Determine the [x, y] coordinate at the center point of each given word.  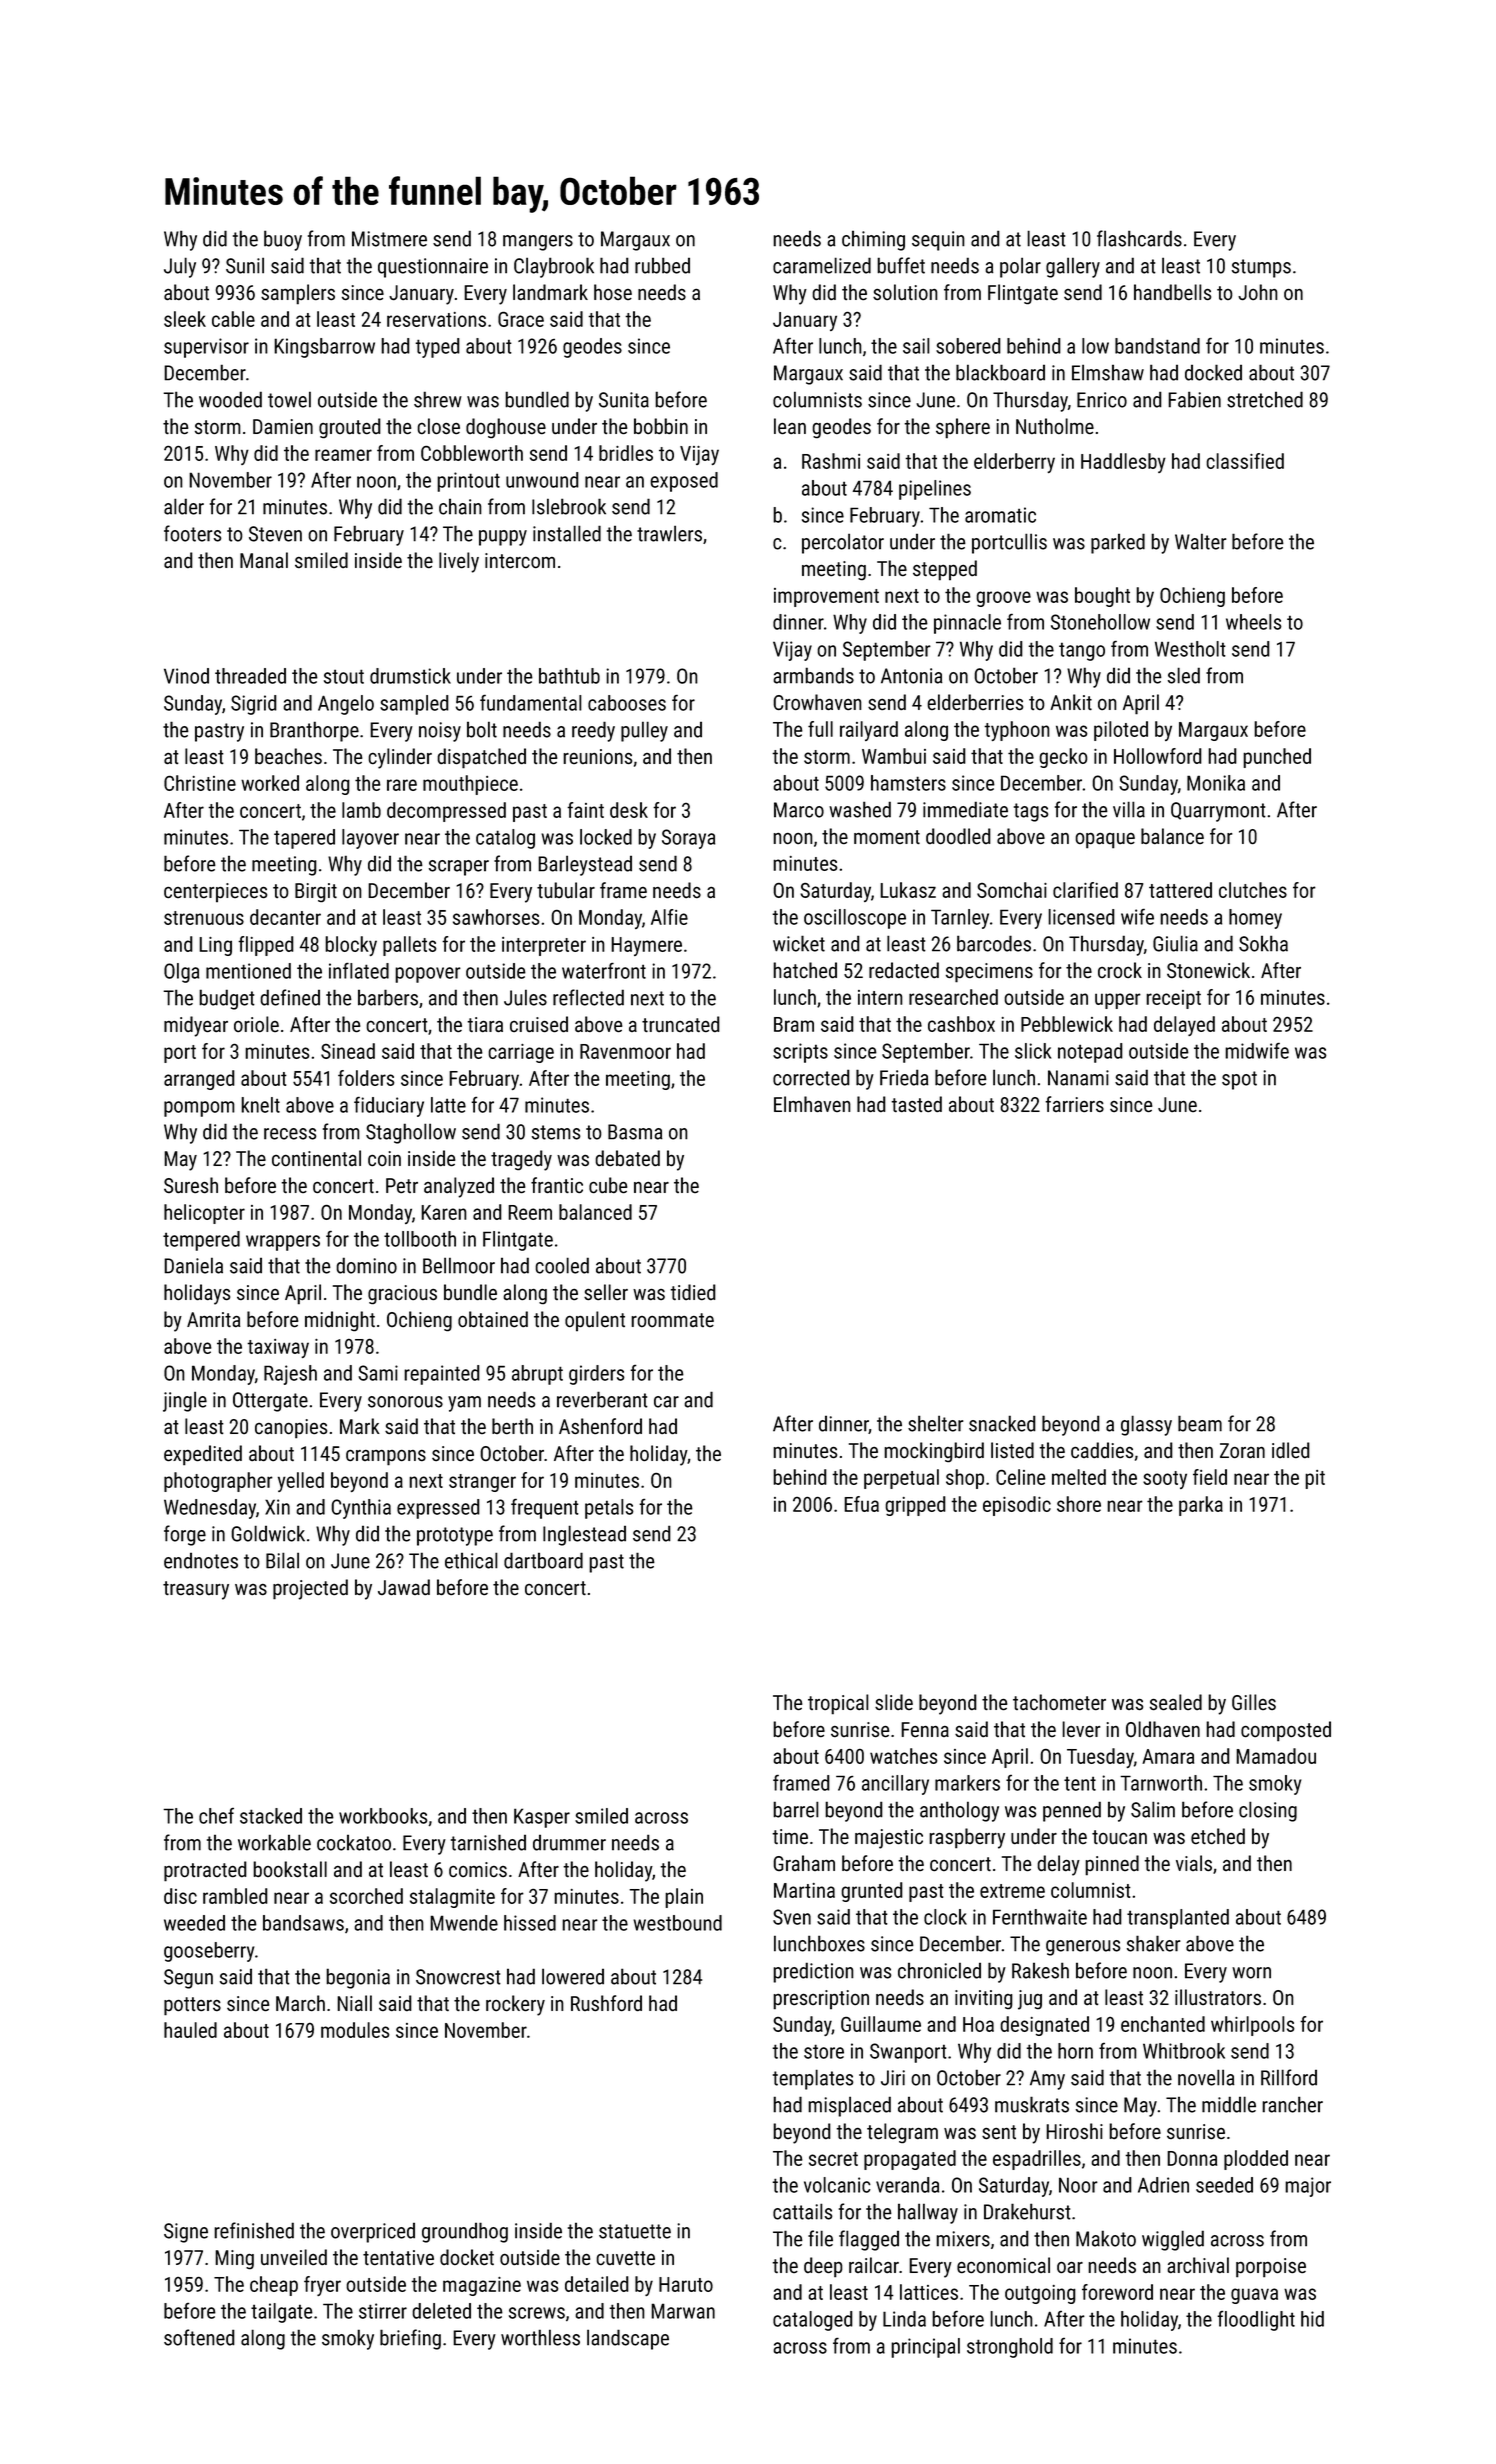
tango [1082, 651]
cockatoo [354, 1843]
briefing [410, 2339]
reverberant [602, 1399]
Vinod [186, 676]
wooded [230, 399]
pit [1315, 1479]
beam [1200, 1423]
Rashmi [831, 461]
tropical [838, 1704]
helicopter [204, 1214]
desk [629, 810]
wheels [1254, 622]
